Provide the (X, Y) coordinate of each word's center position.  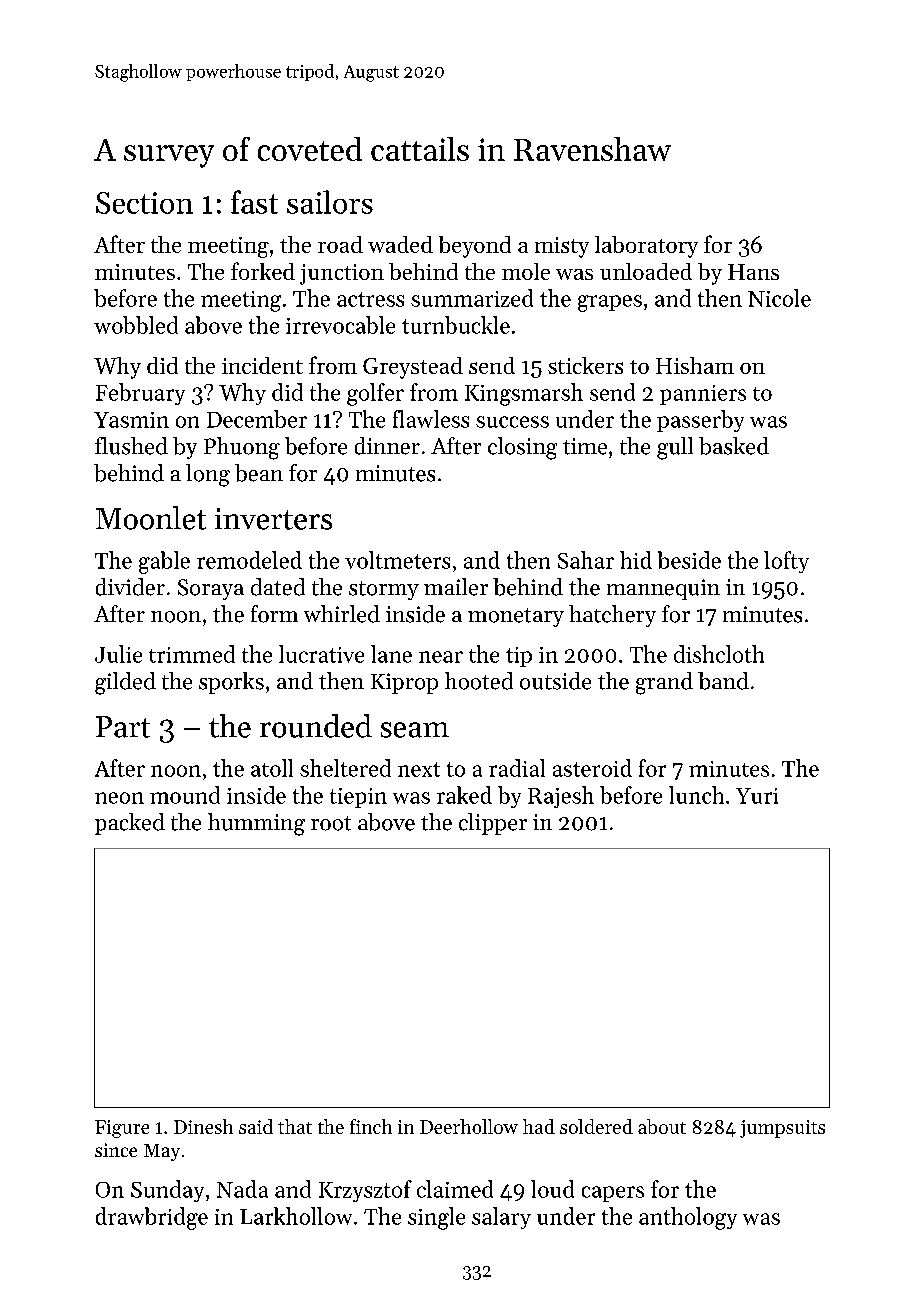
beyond (475, 247)
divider (130, 587)
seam (415, 730)
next (419, 769)
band (723, 681)
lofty (786, 562)
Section (144, 203)
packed (130, 824)
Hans (753, 272)
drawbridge (152, 1218)
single (436, 1218)
